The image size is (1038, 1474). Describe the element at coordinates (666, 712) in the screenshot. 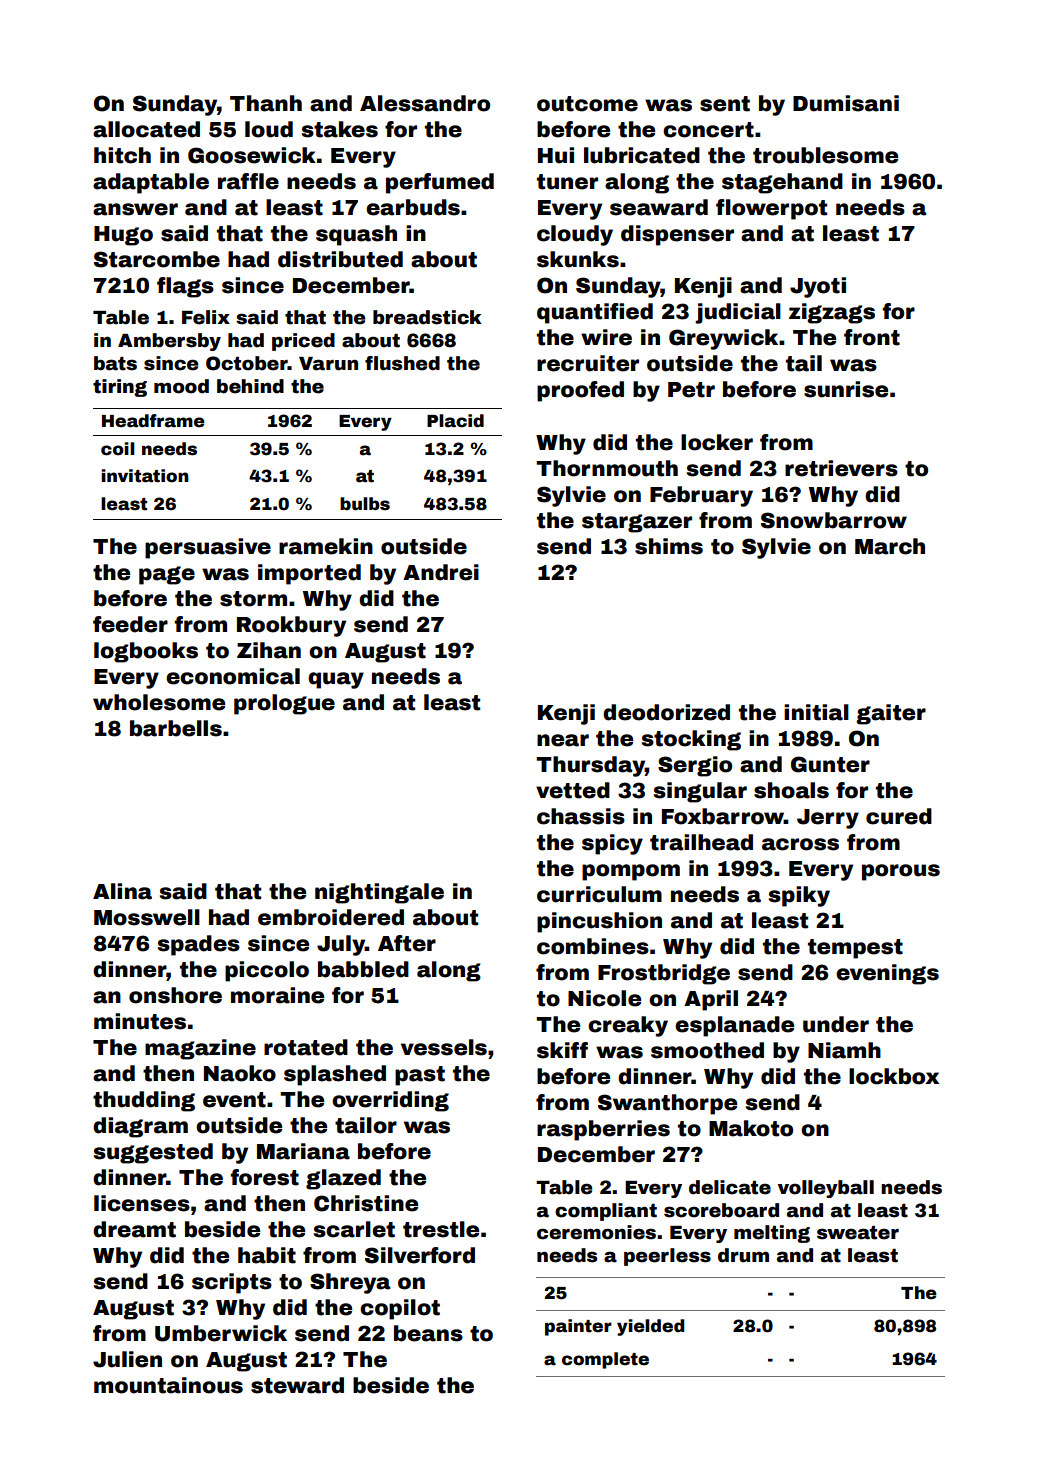

I see `deodorized` at that location.
